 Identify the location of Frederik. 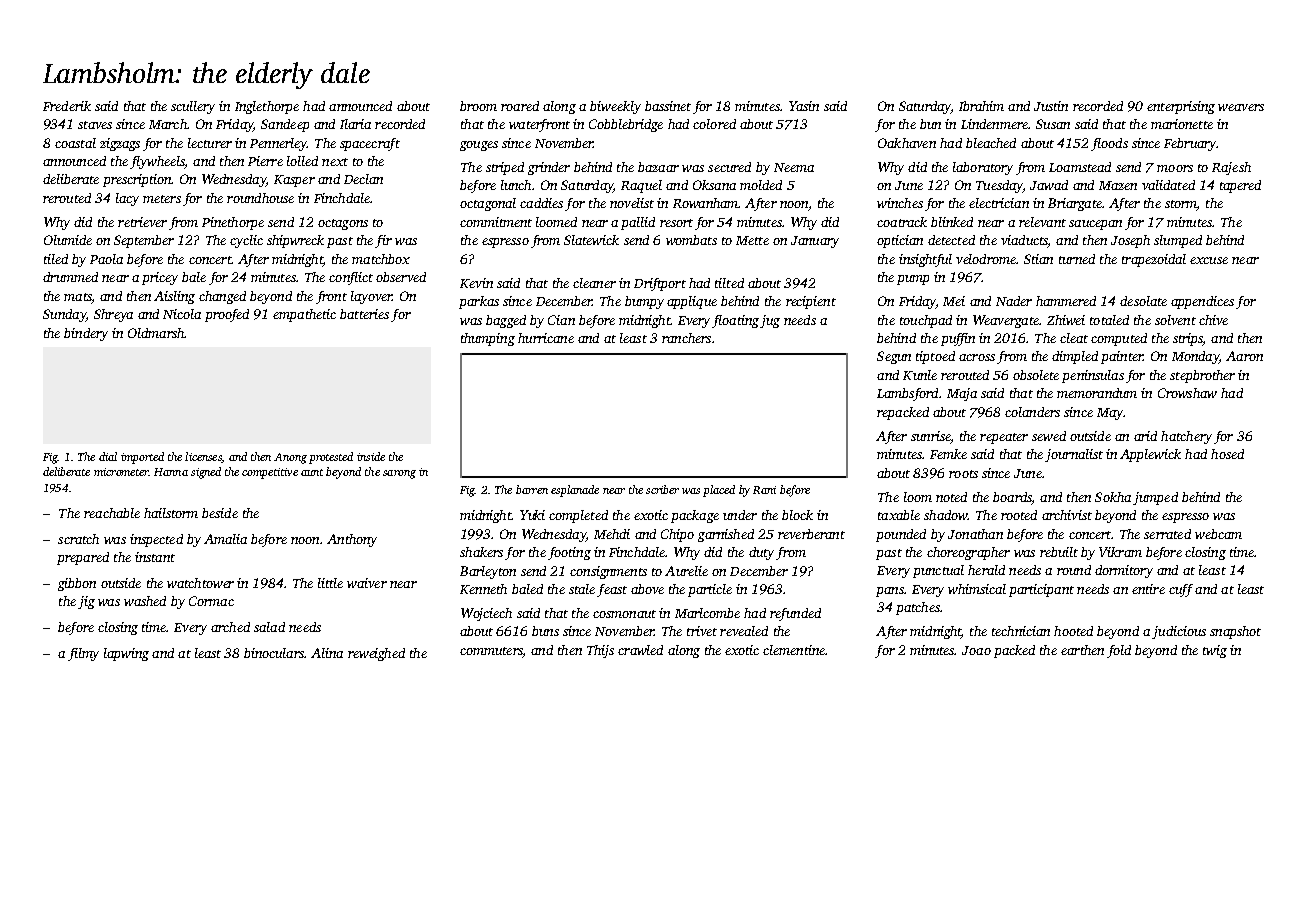
(67, 106).
